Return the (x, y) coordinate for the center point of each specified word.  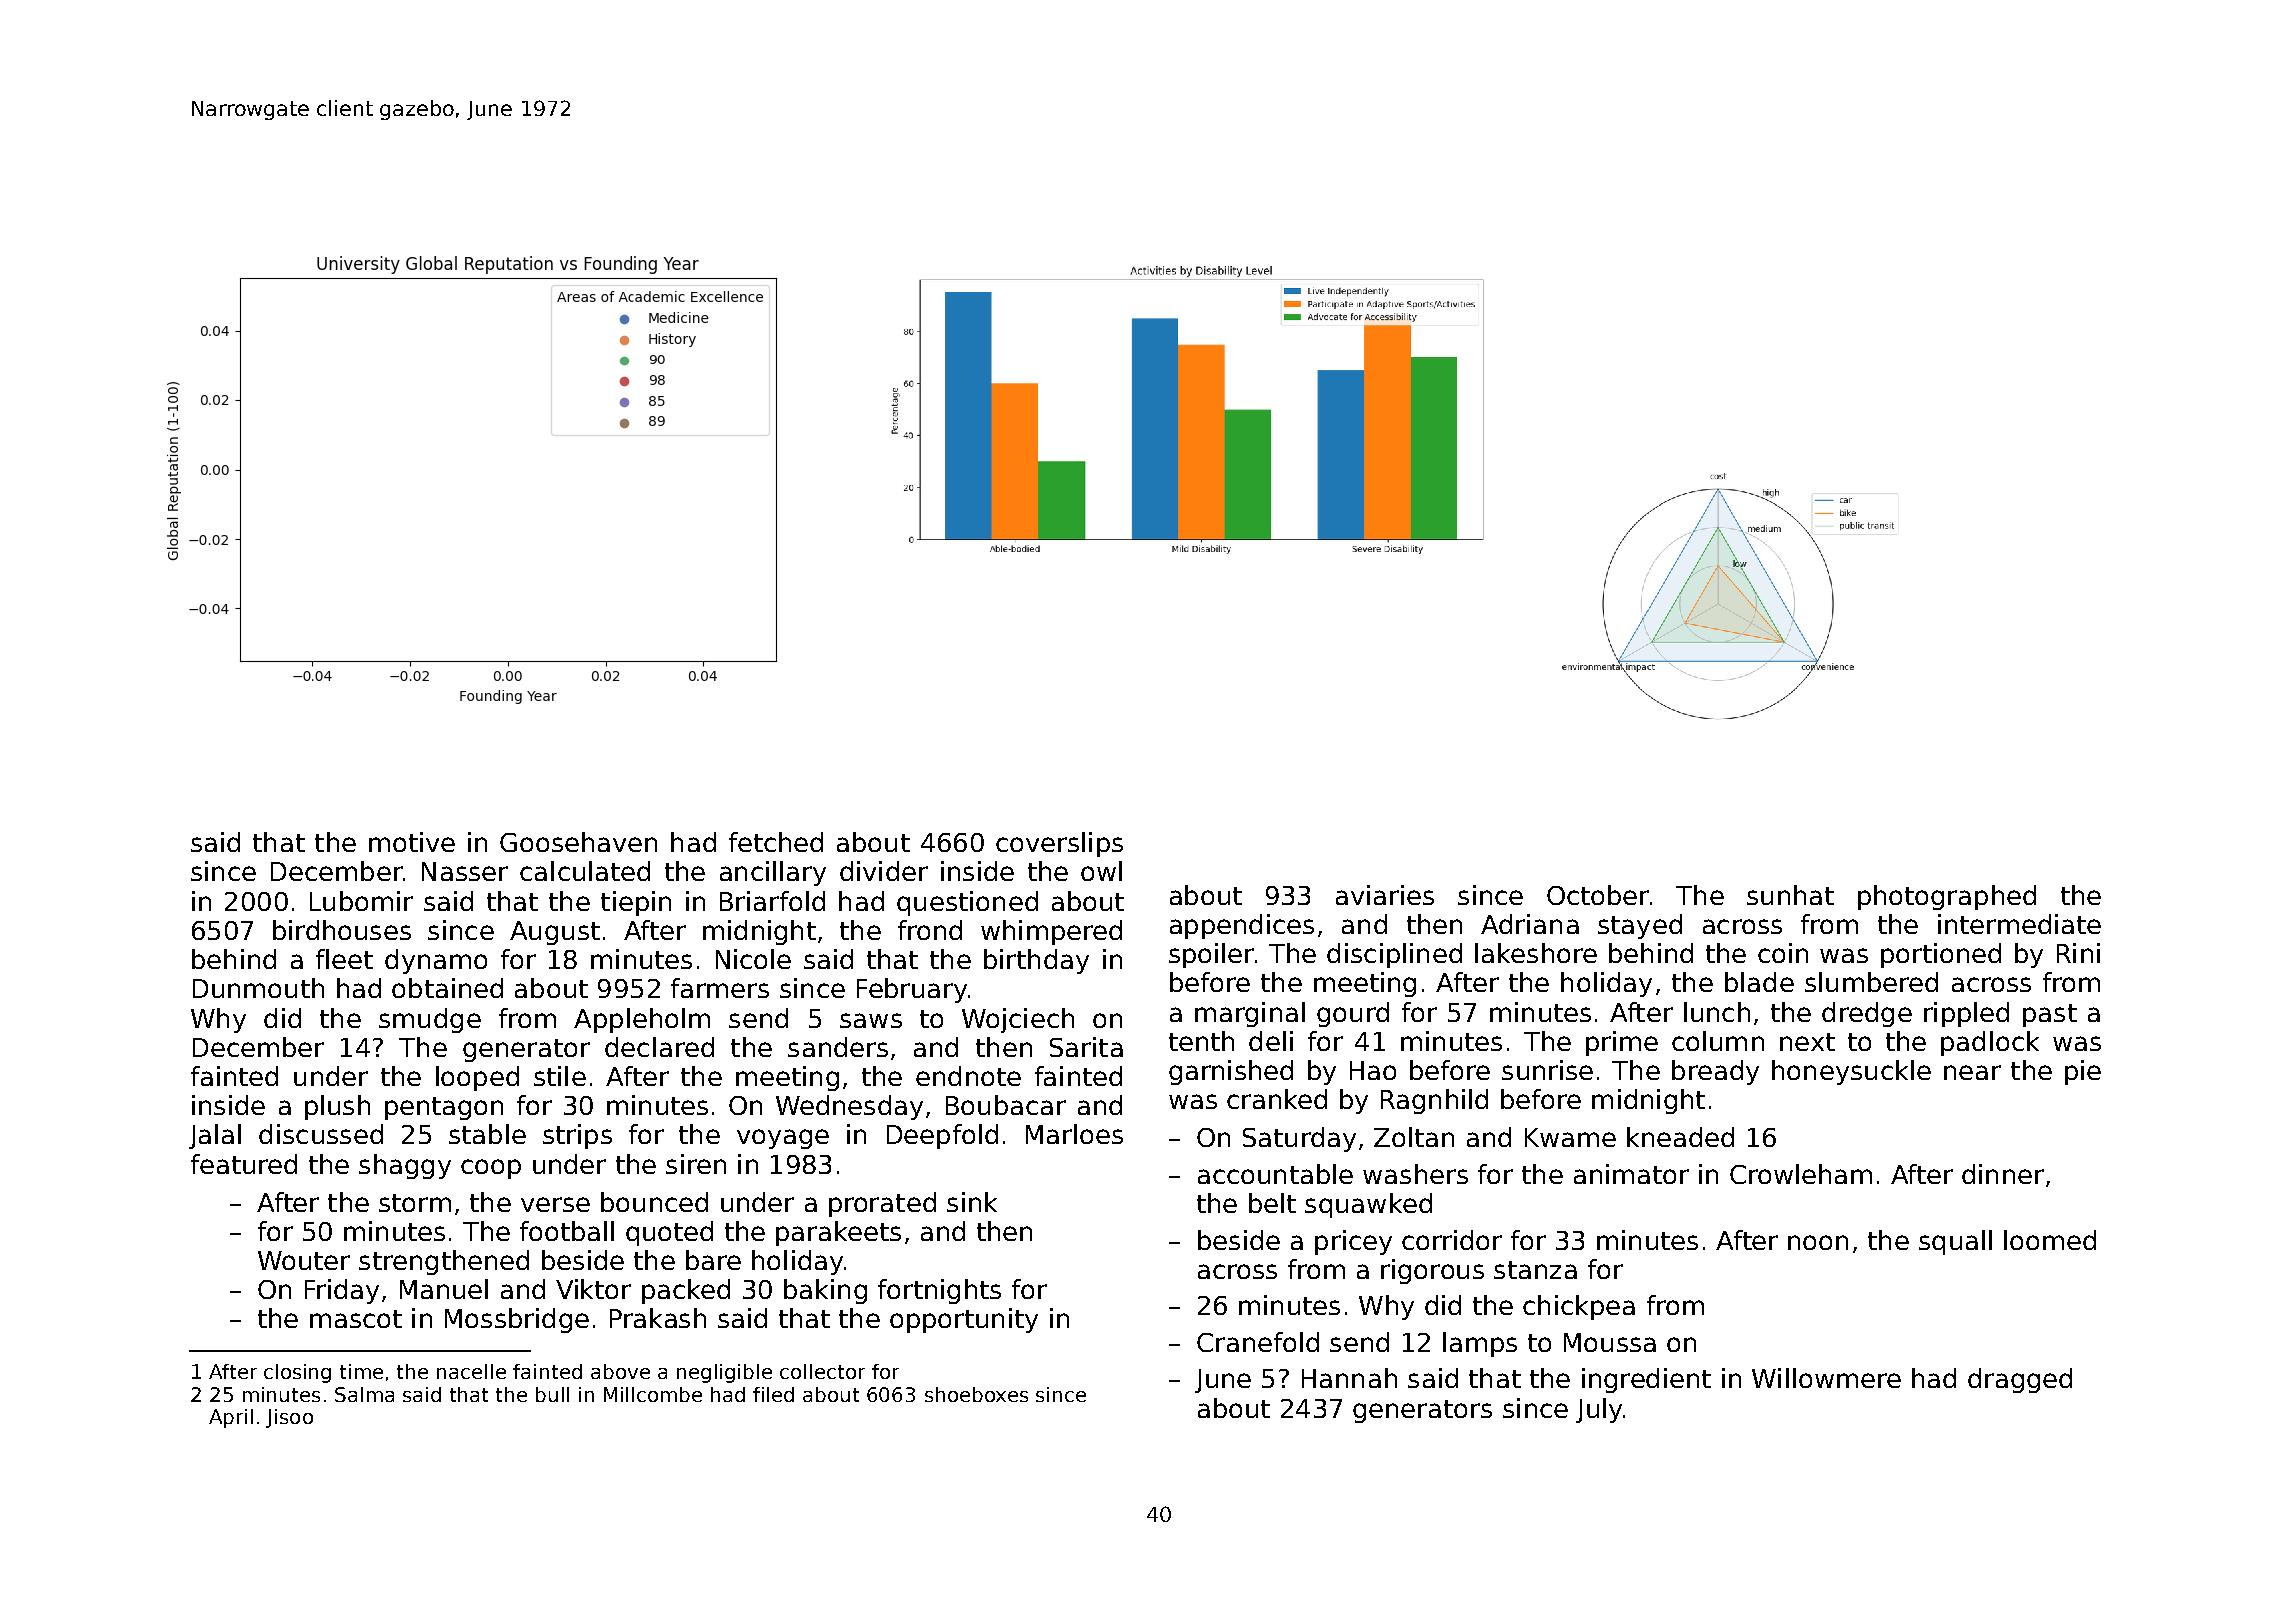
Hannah (1349, 1378)
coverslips (1059, 844)
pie (2083, 1072)
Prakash (658, 1318)
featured (244, 1164)
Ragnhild (1434, 1101)
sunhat (1790, 895)
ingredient (1646, 1380)
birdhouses (342, 930)
